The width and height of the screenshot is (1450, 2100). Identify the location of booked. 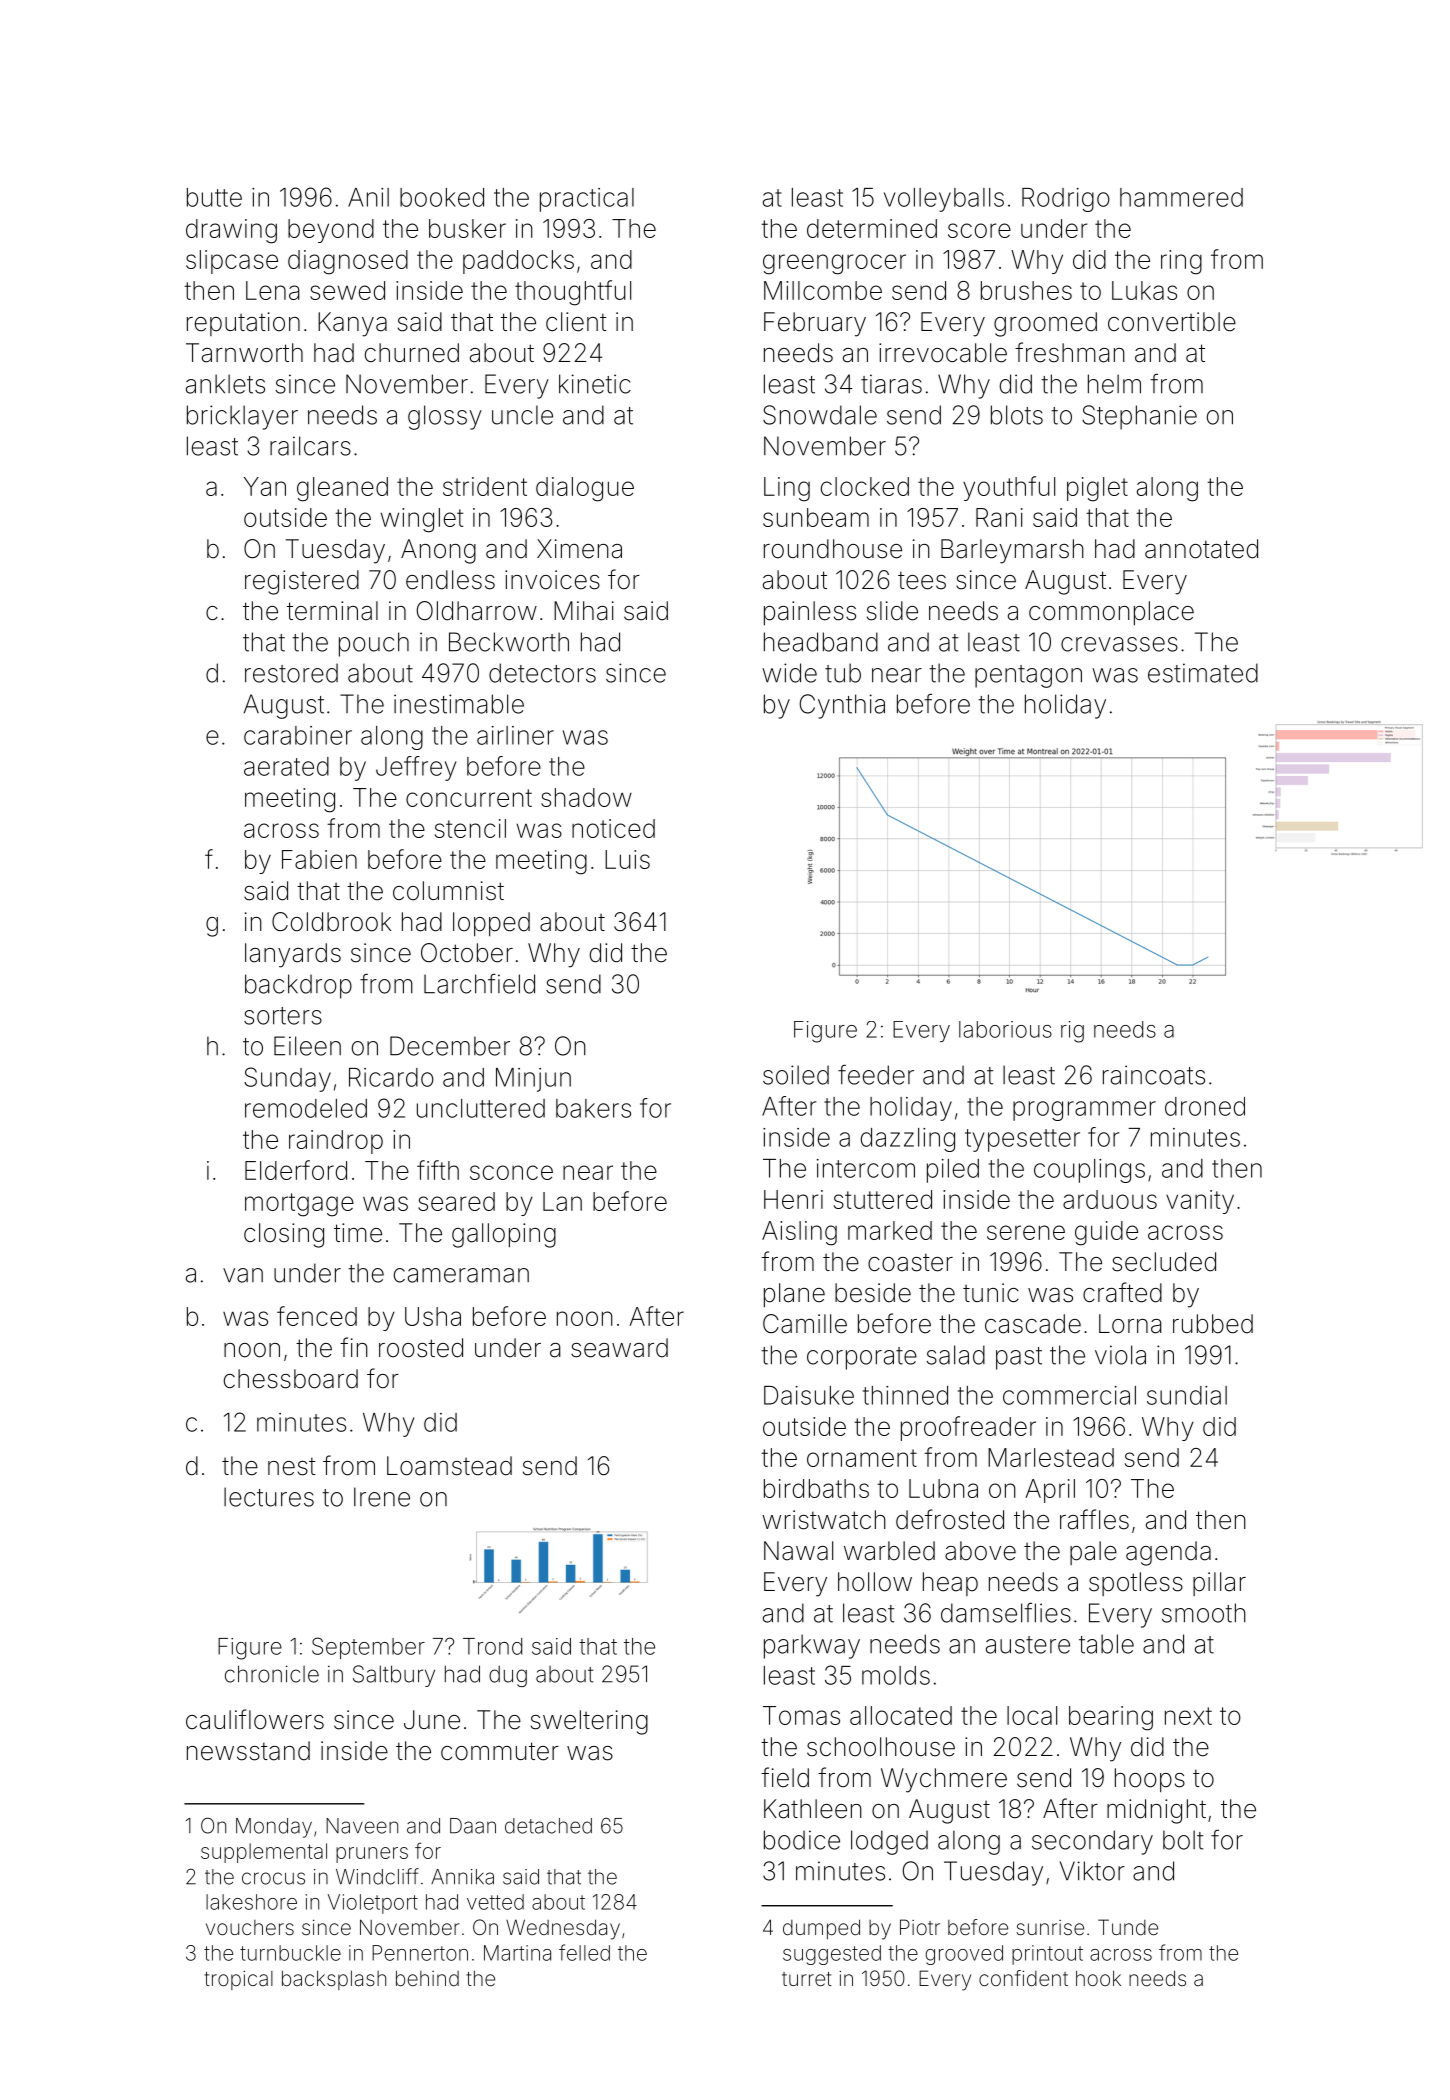
(442, 197).
